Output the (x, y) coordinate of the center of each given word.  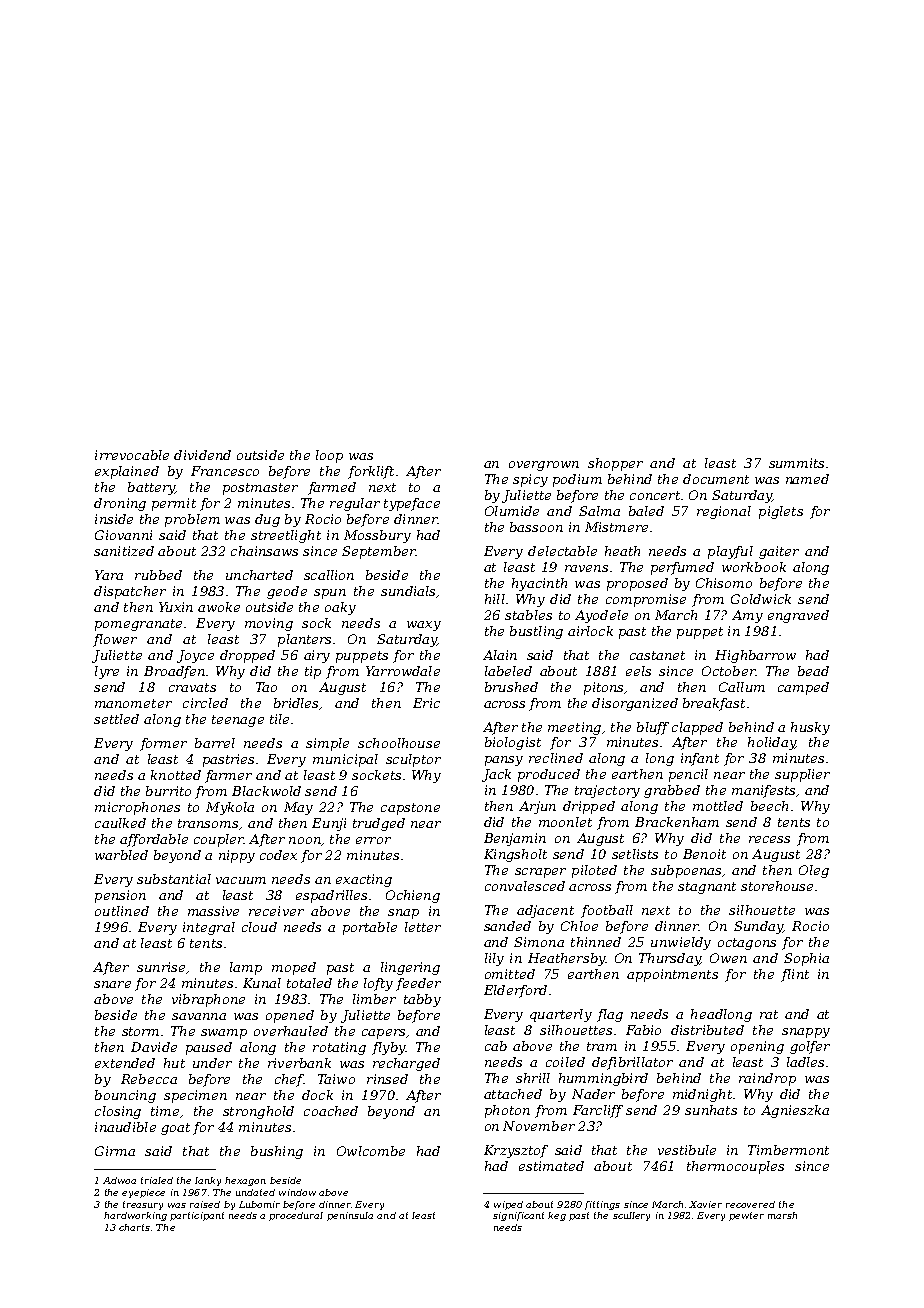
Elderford (515, 991)
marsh (782, 1215)
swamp (224, 1034)
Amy (747, 616)
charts (134, 1227)
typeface (412, 504)
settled (116, 719)
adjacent (545, 911)
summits (796, 463)
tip (313, 672)
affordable (154, 840)
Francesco (225, 471)
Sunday (758, 927)
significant (518, 1216)
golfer (810, 1047)
